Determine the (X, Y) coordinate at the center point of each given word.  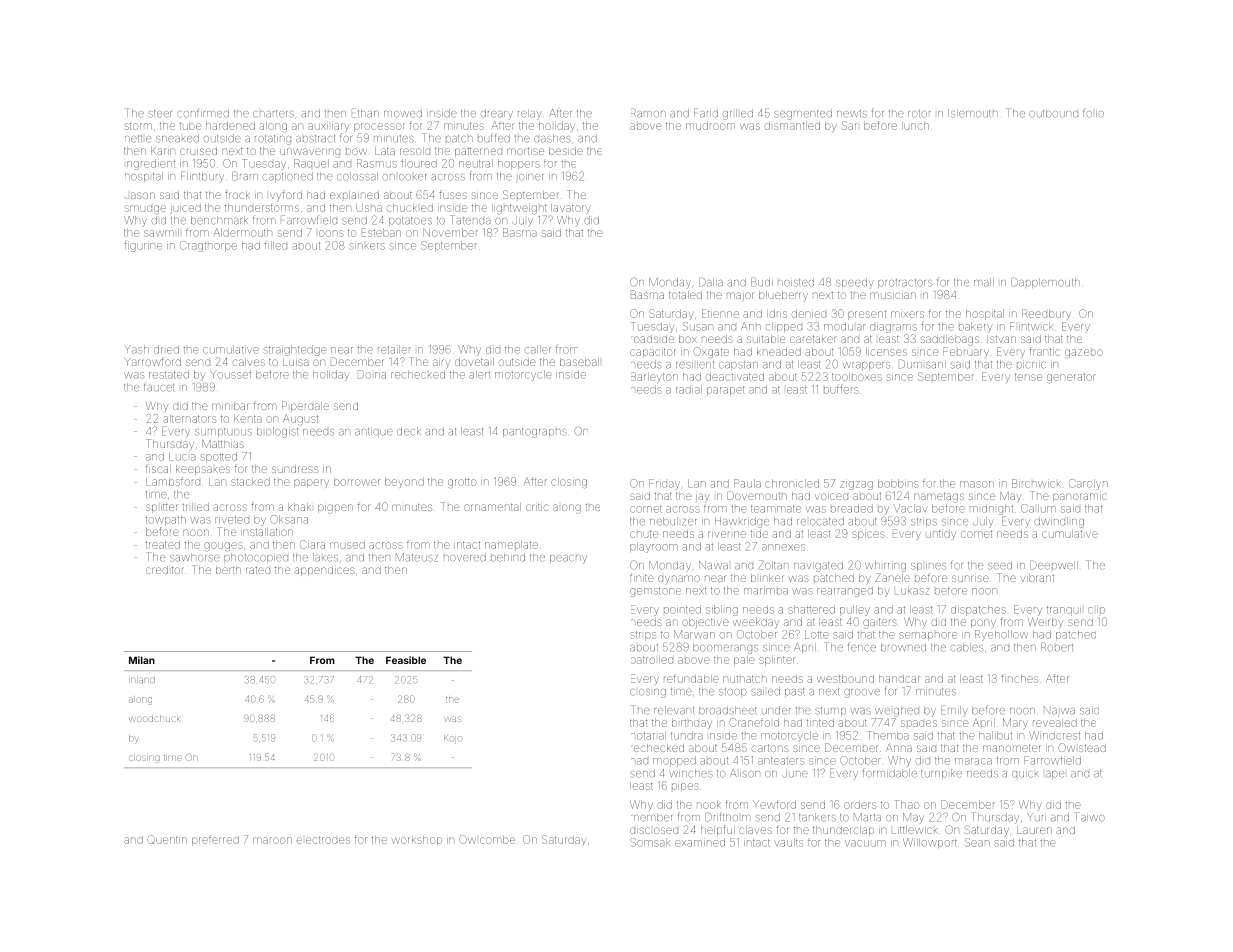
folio (1093, 113)
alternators (189, 419)
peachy (568, 559)
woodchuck (155, 719)
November (450, 232)
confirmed (203, 113)
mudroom (710, 126)
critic (537, 507)
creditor (165, 570)
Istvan (1001, 339)
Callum (1038, 508)
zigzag (856, 485)
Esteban (381, 232)
